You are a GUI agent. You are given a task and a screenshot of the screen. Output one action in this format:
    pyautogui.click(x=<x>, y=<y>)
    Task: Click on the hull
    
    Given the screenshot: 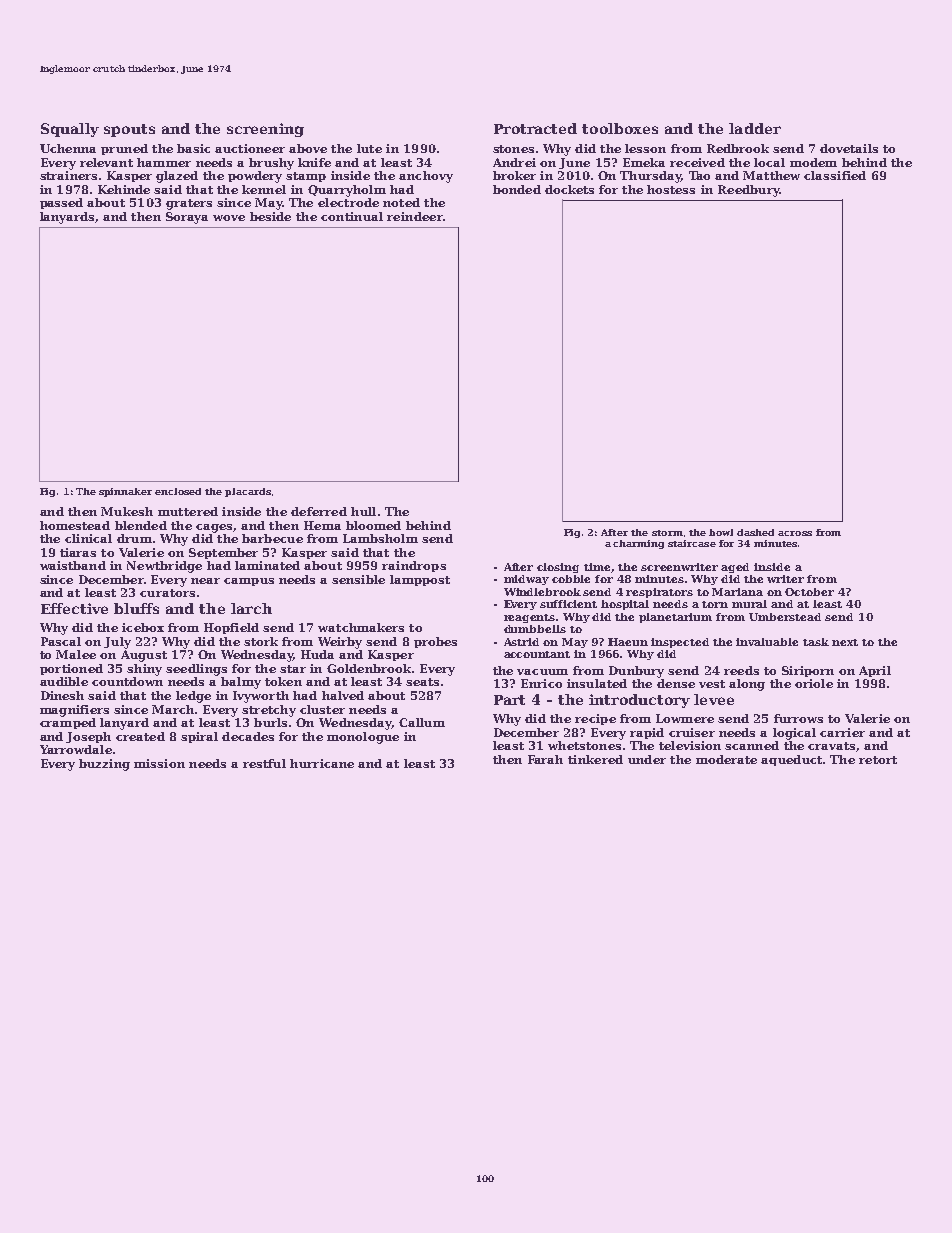 What is the action you would take?
    pyautogui.click(x=363, y=511)
